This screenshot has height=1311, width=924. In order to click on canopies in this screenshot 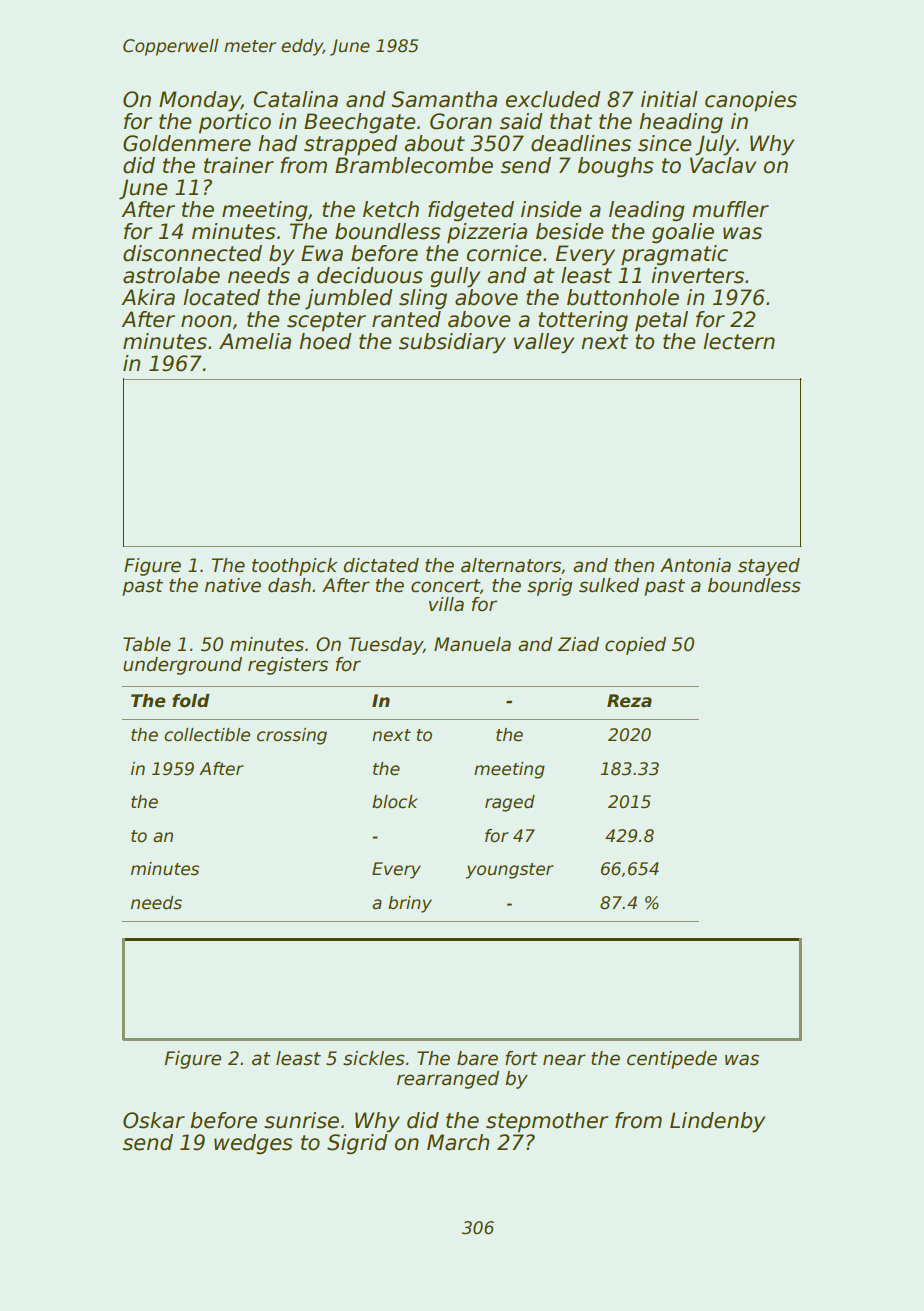, I will do `click(751, 101)`.
